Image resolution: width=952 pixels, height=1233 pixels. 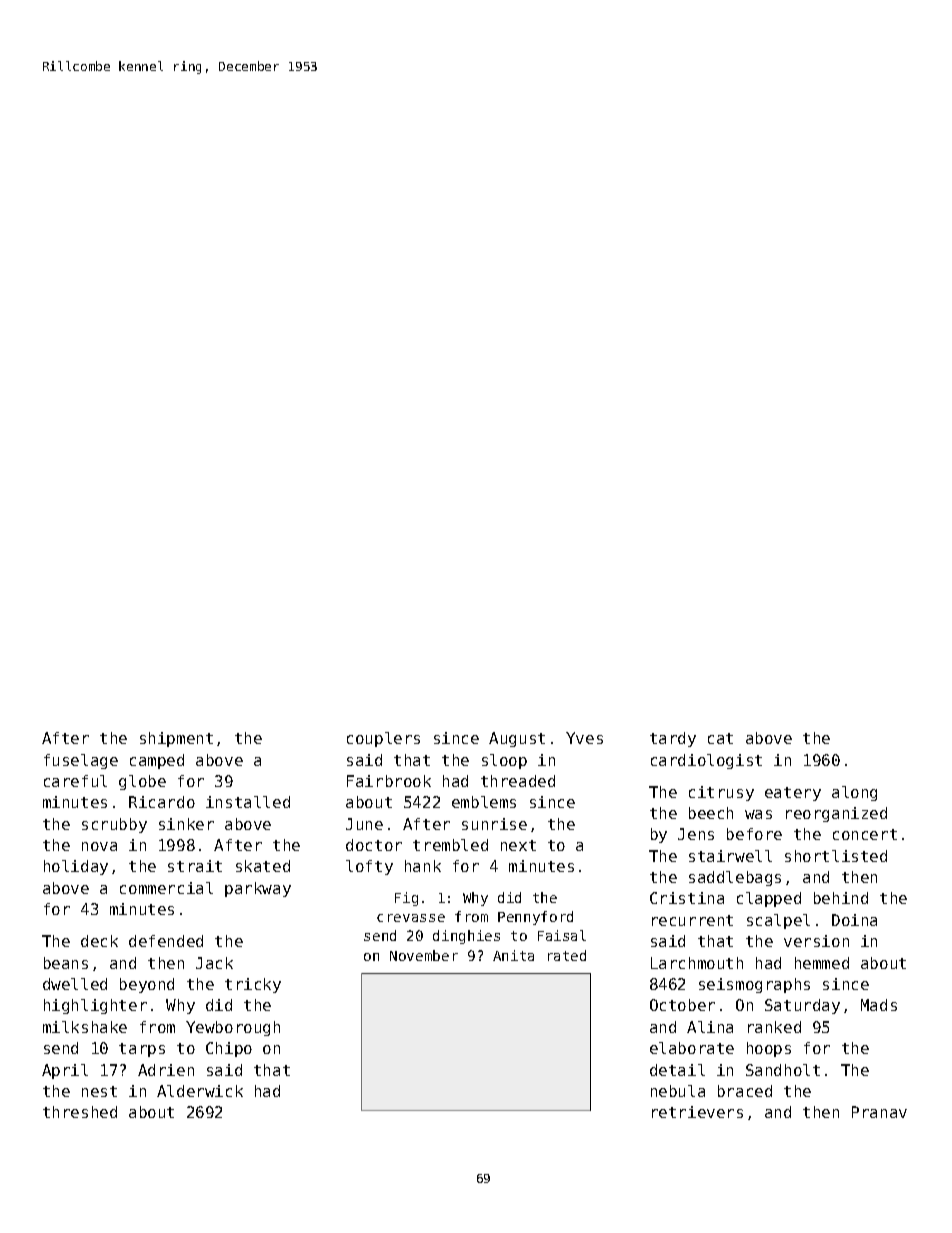 What do you see at coordinates (166, 888) in the screenshot?
I see `commercial` at bounding box center [166, 888].
